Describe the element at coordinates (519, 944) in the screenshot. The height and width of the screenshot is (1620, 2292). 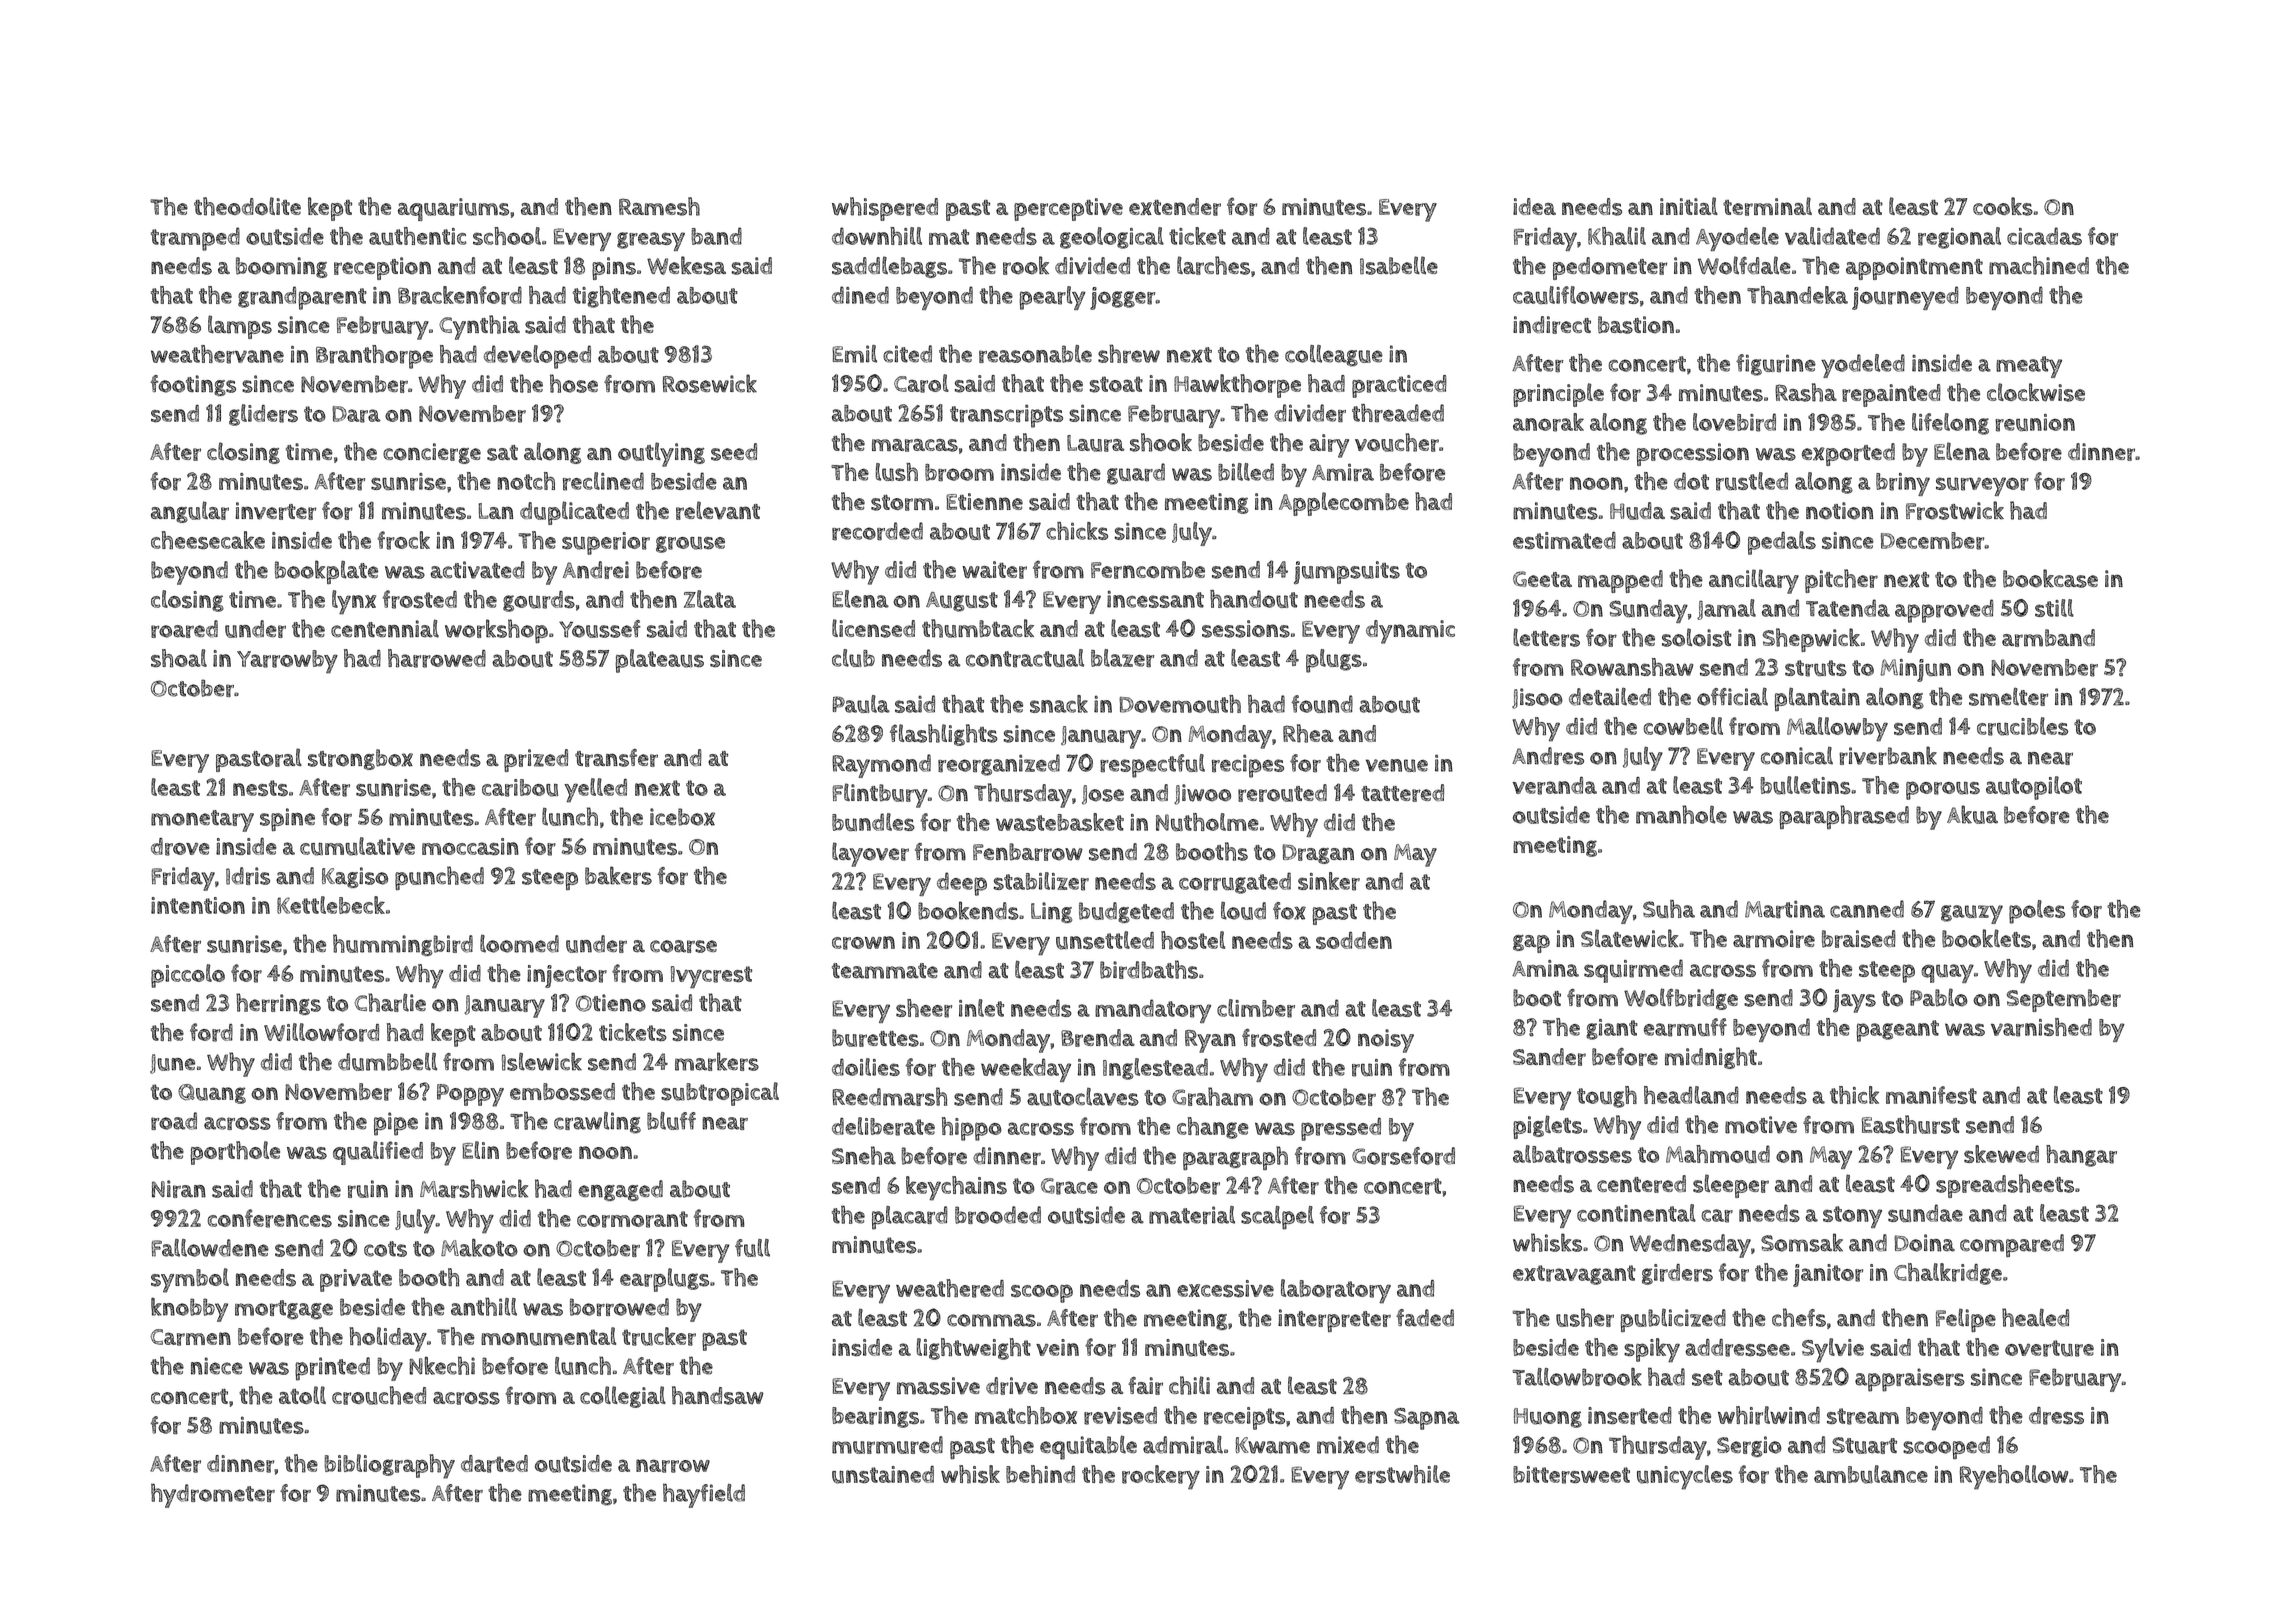
I see `loomed` at that location.
